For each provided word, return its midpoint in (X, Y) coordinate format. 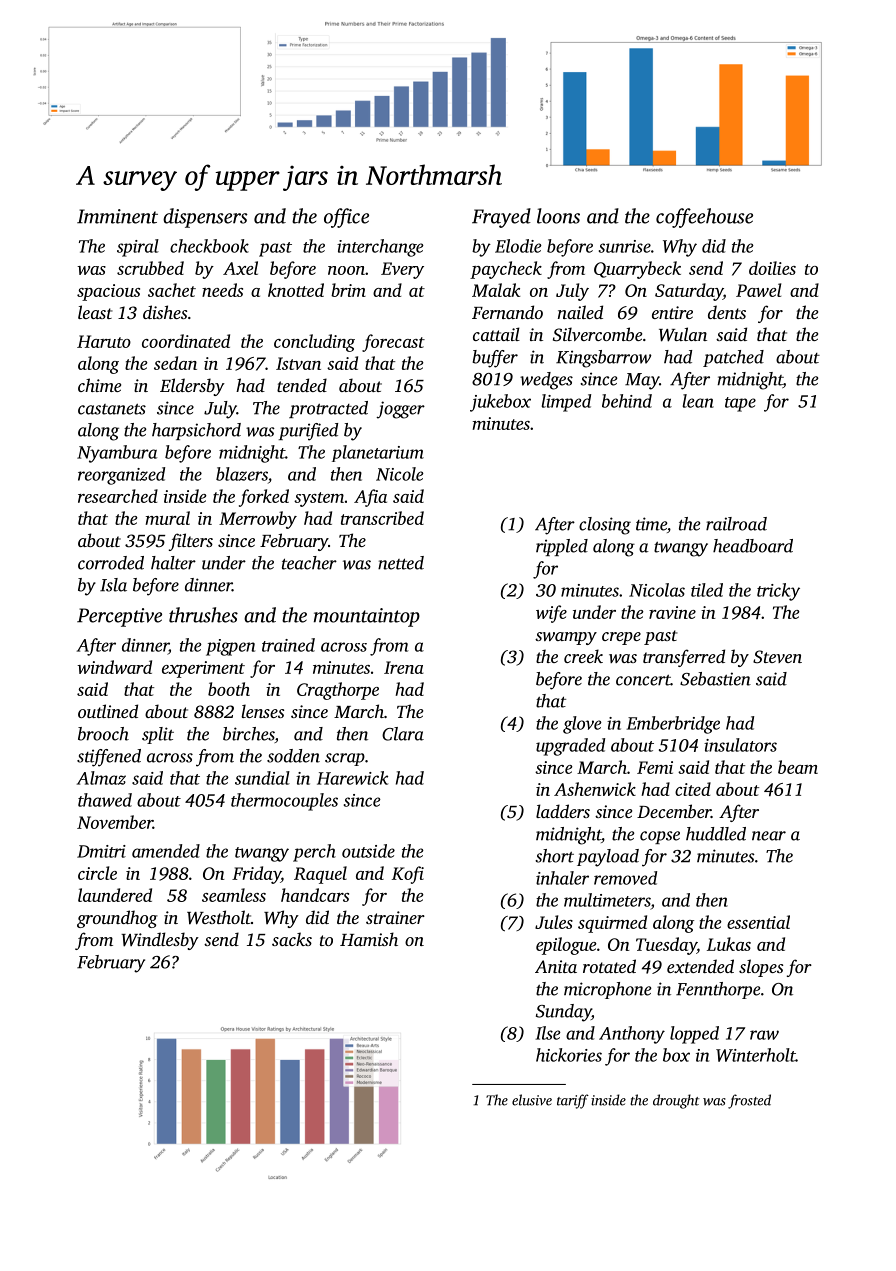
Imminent (117, 216)
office (346, 218)
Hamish (369, 939)
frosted (749, 1101)
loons (558, 216)
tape (740, 404)
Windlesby (160, 941)
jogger (400, 410)
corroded (111, 563)
